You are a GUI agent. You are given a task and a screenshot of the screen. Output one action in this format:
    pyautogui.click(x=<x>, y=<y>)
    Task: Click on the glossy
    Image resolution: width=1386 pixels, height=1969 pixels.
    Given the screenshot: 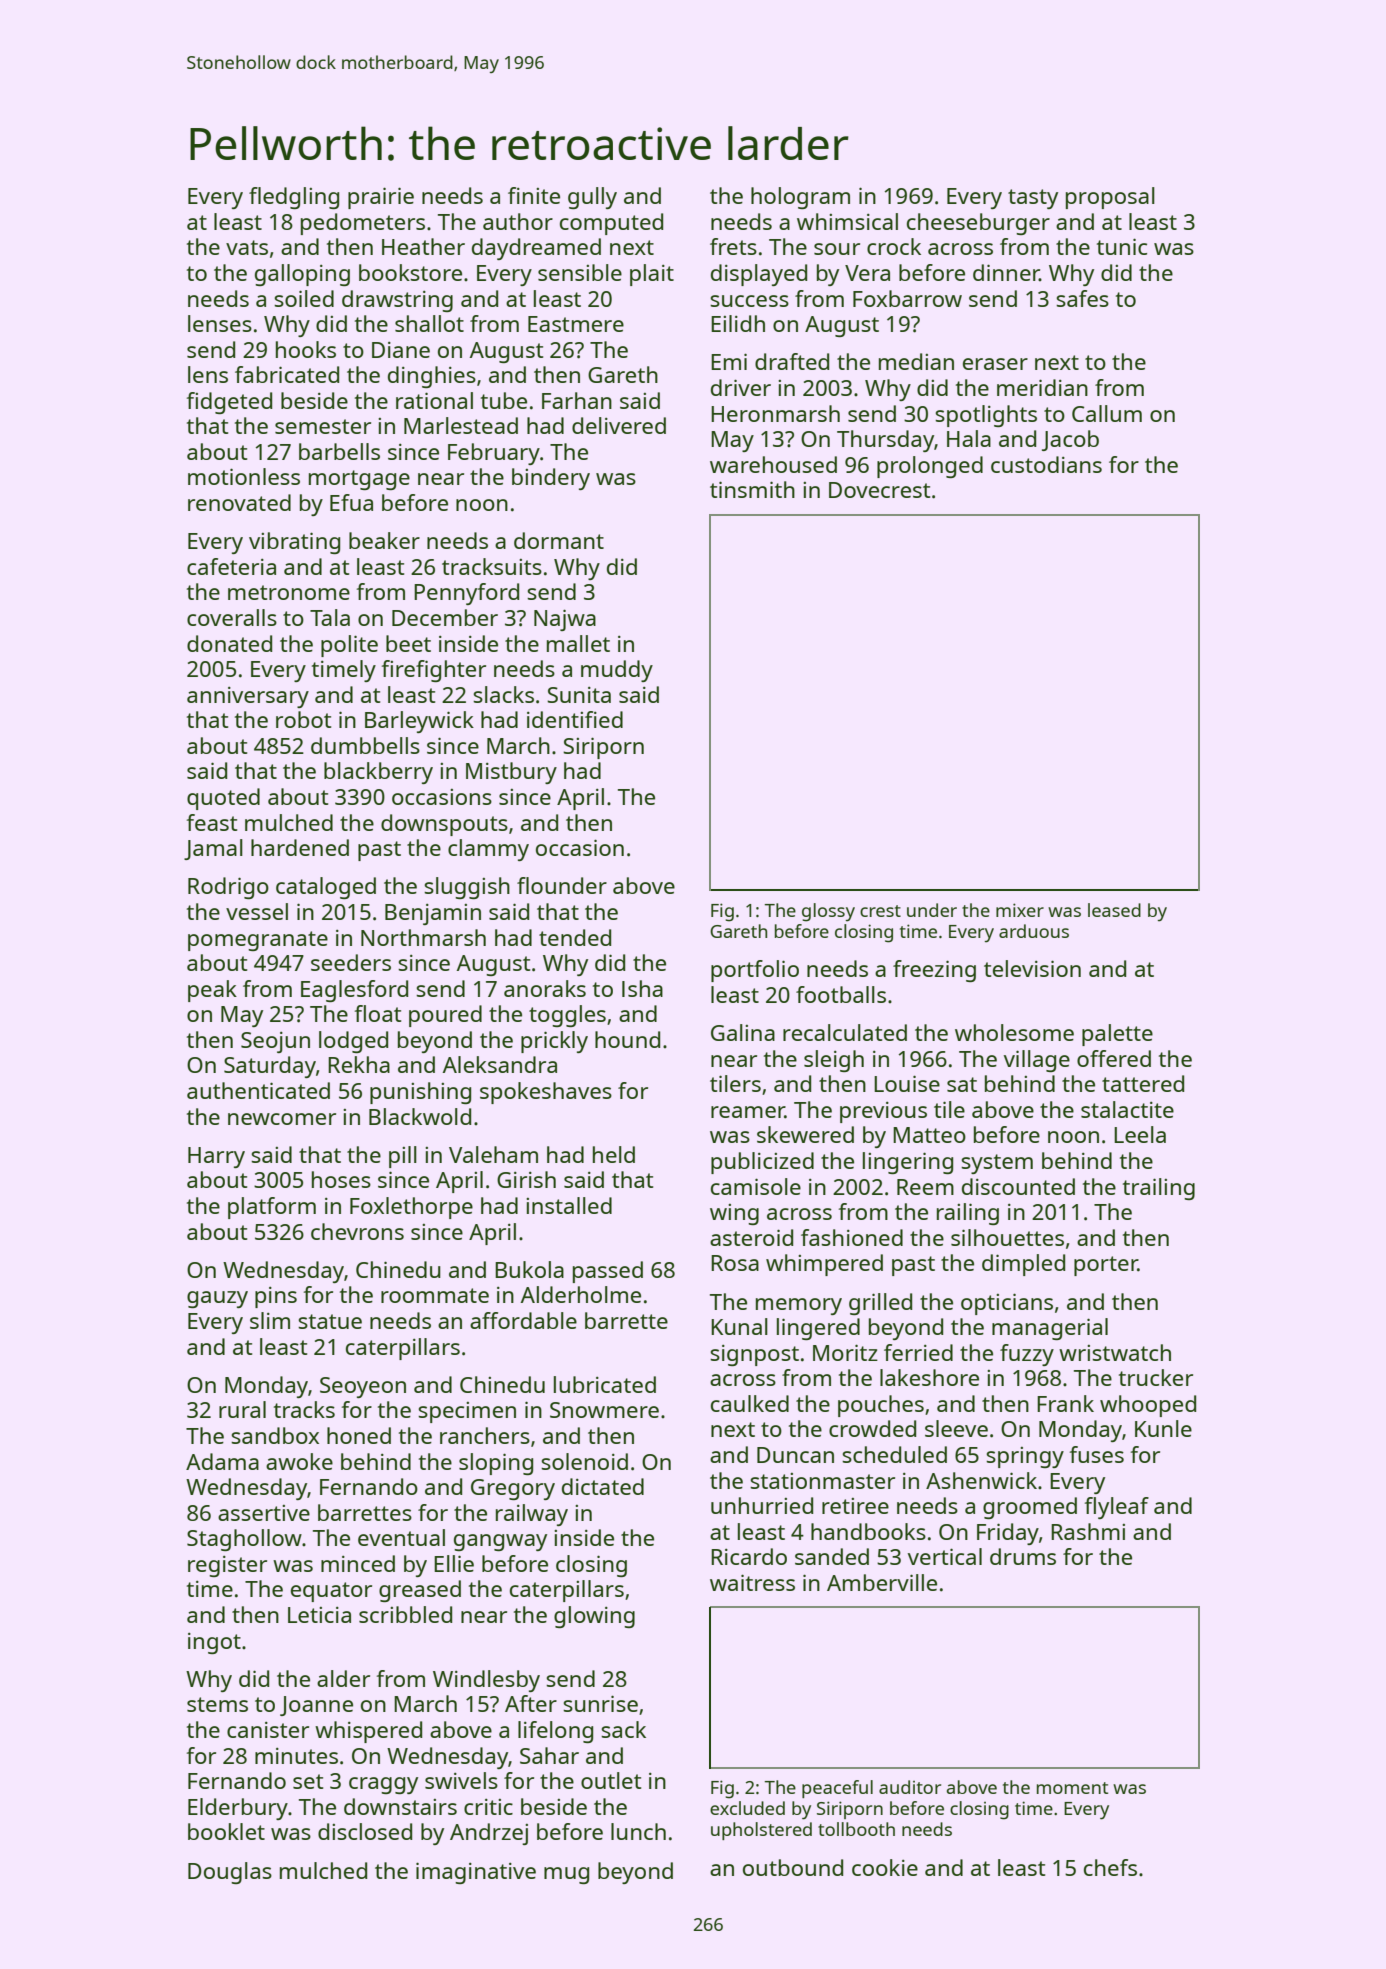 What is the action you would take?
    pyautogui.click(x=828, y=912)
